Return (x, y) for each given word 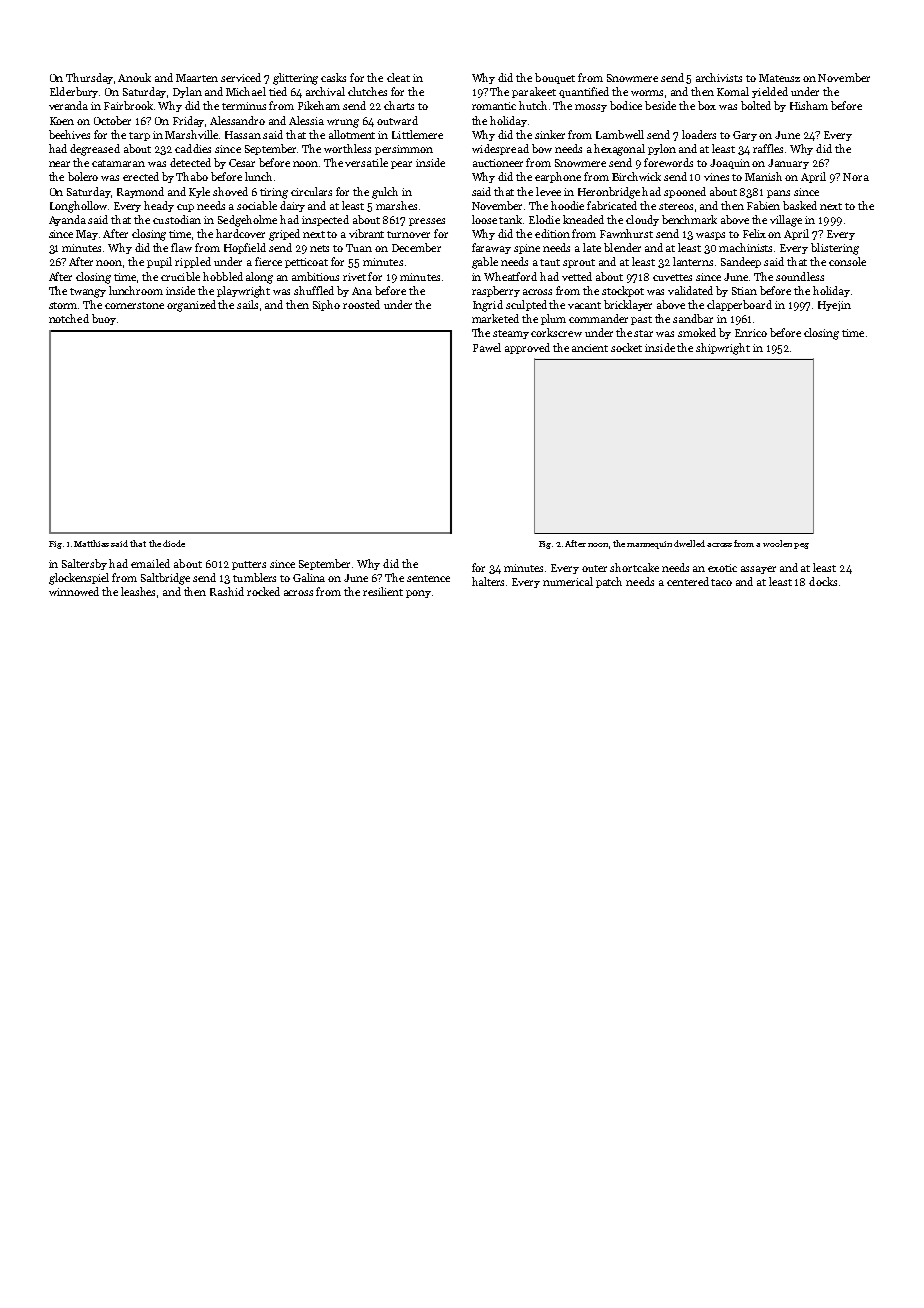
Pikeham (319, 105)
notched (69, 318)
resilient (383, 591)
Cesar (242, 163)
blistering (835, 249)
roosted (361, 304)
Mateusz (779, 78)
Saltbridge (165, 579)
